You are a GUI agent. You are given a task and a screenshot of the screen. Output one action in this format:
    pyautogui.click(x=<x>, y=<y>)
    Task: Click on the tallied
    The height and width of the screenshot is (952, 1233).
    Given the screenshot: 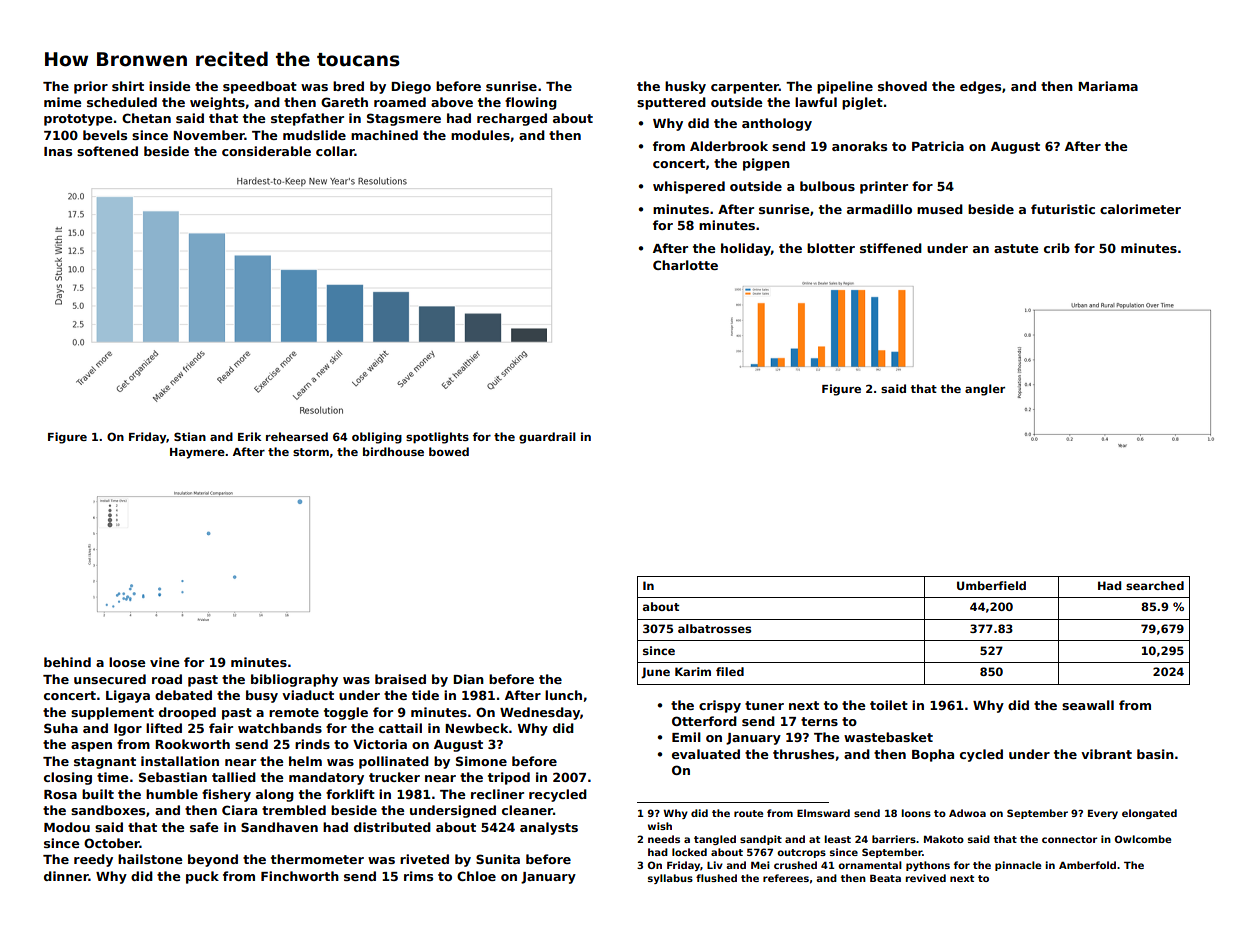 What is the action you would take?
    pyautogui.click(x=234, y=777)
